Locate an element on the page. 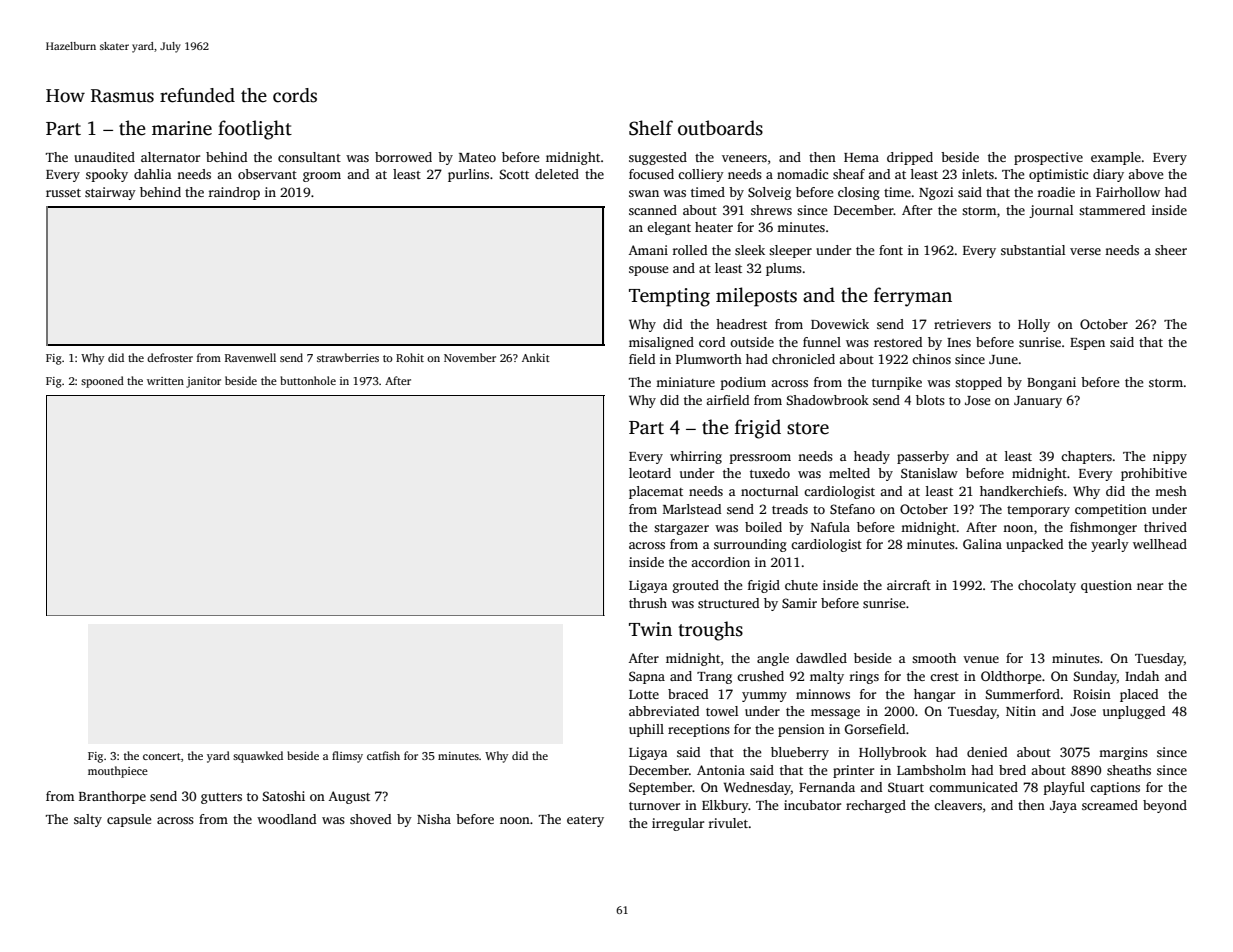  beyond is located at coordinates (1165, 806).
